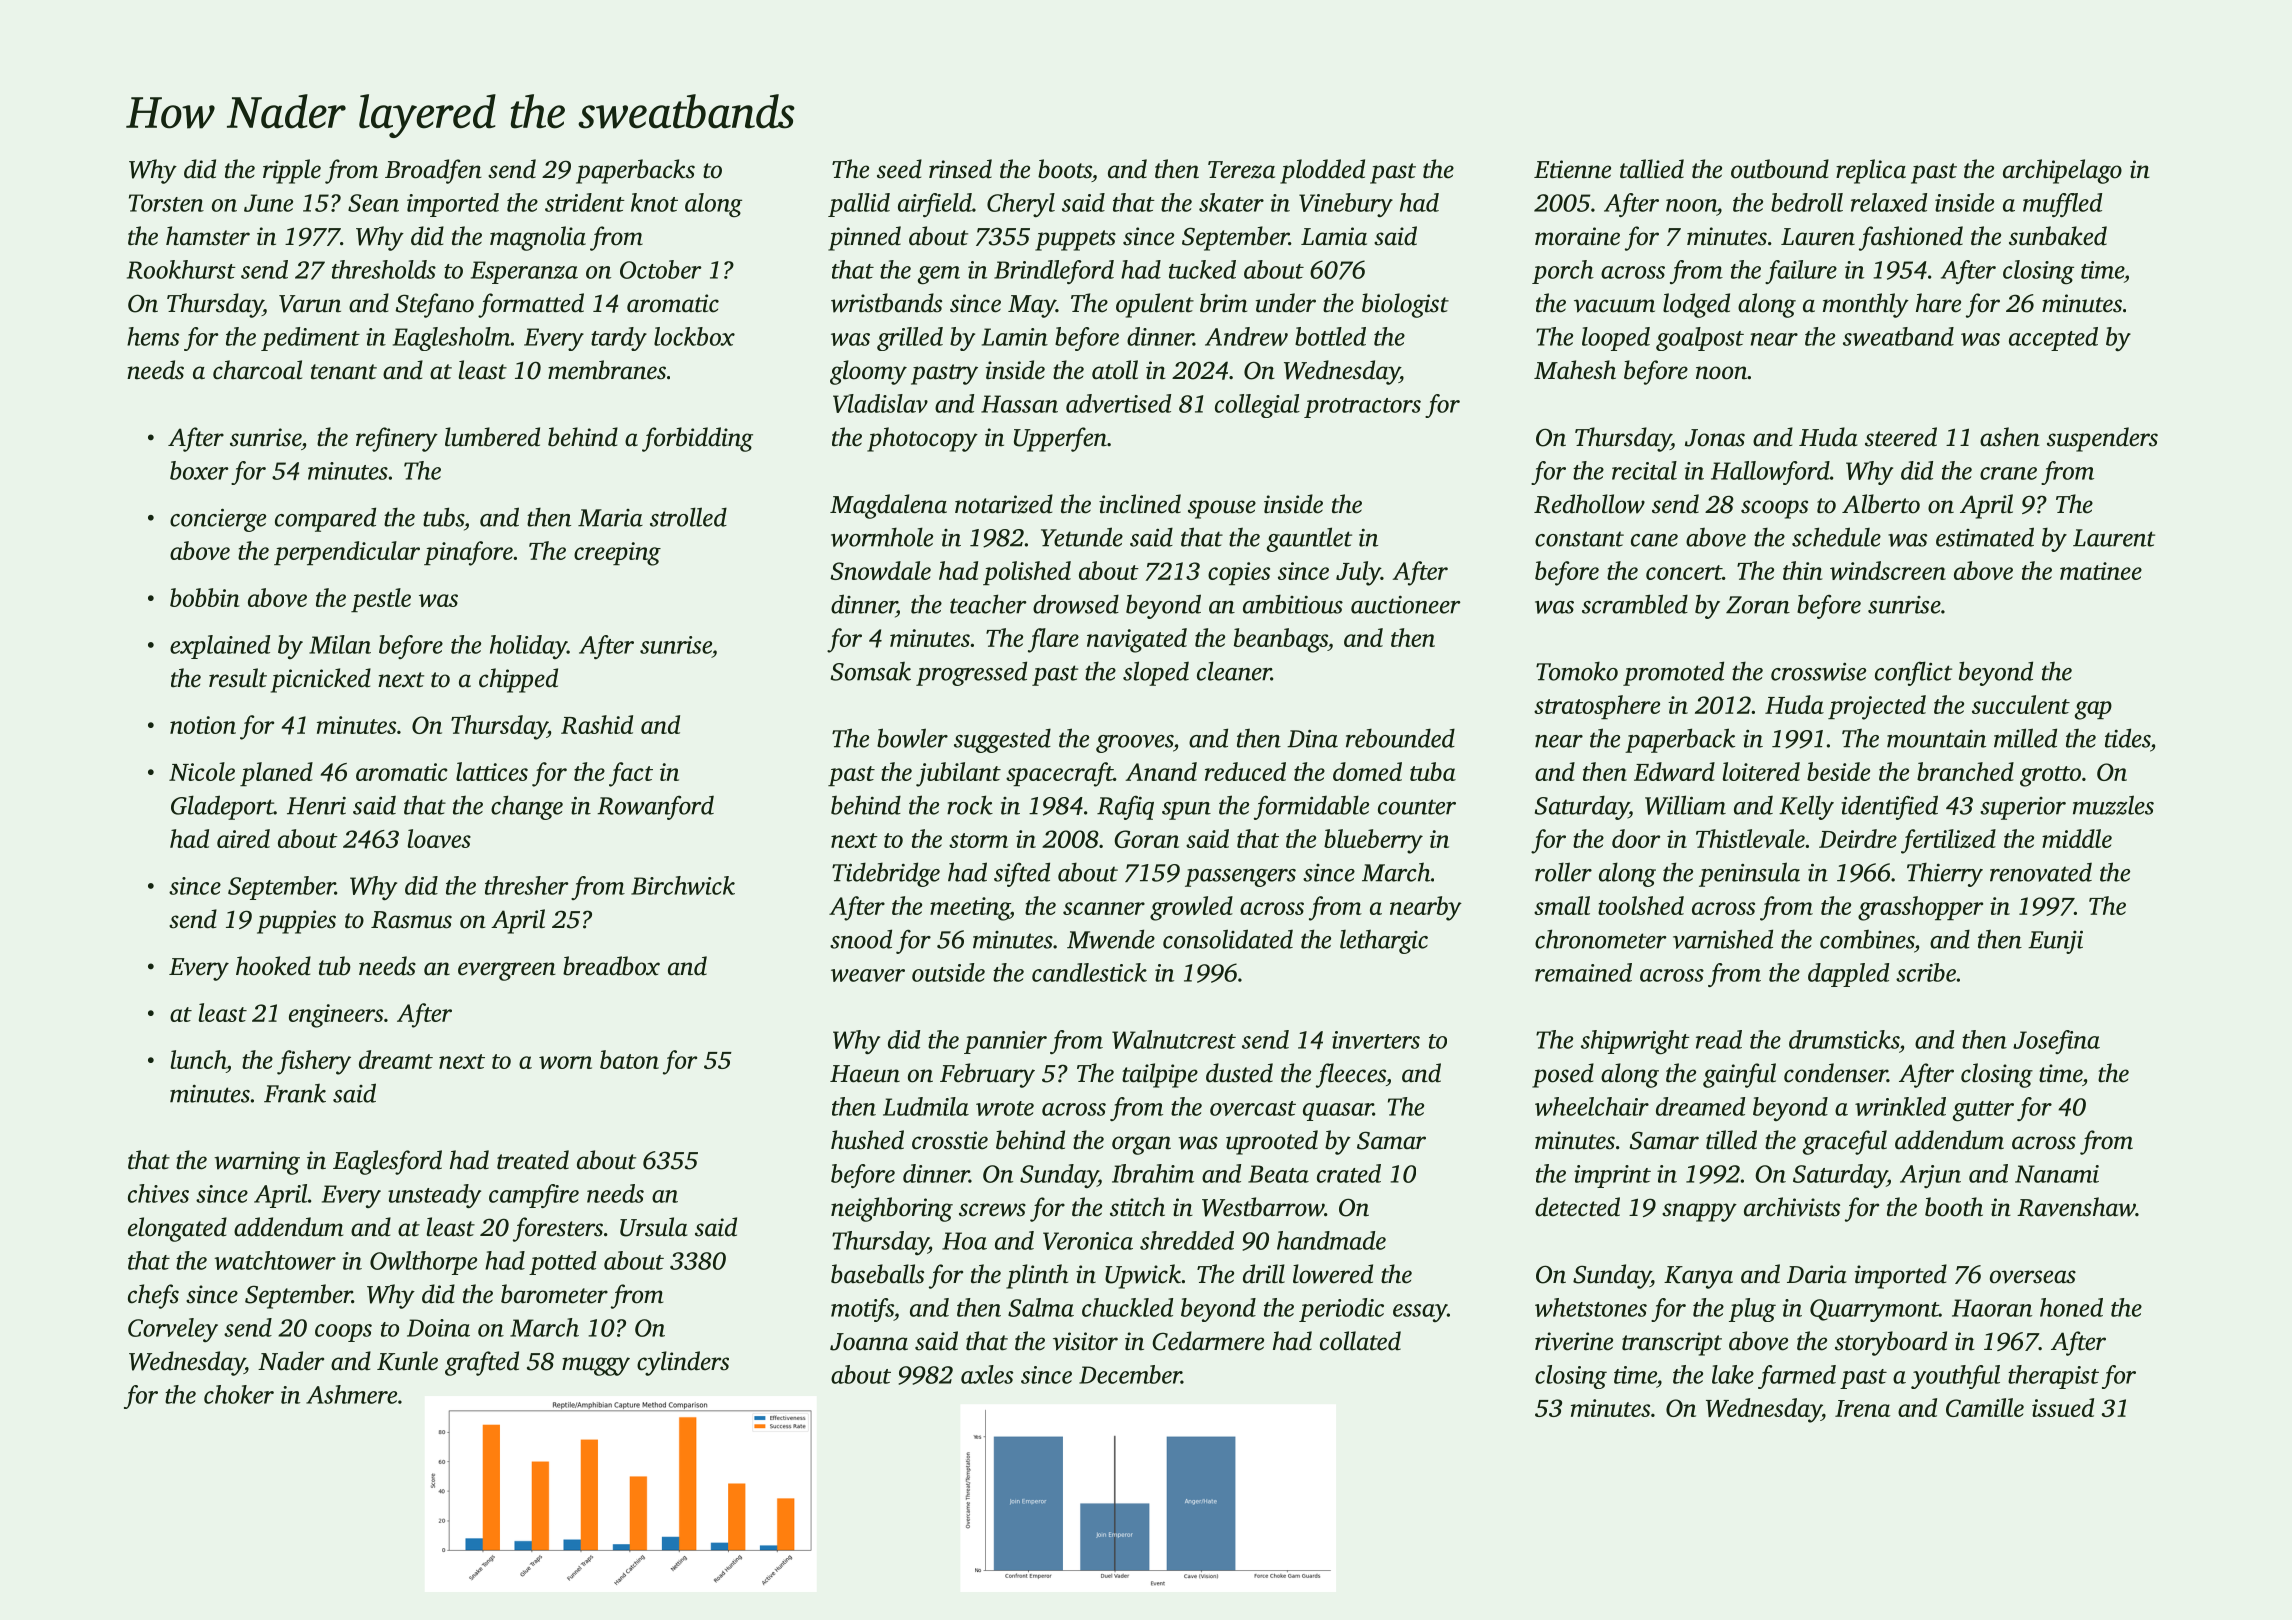  I want to click on unsteady, so click(434, 1196).
